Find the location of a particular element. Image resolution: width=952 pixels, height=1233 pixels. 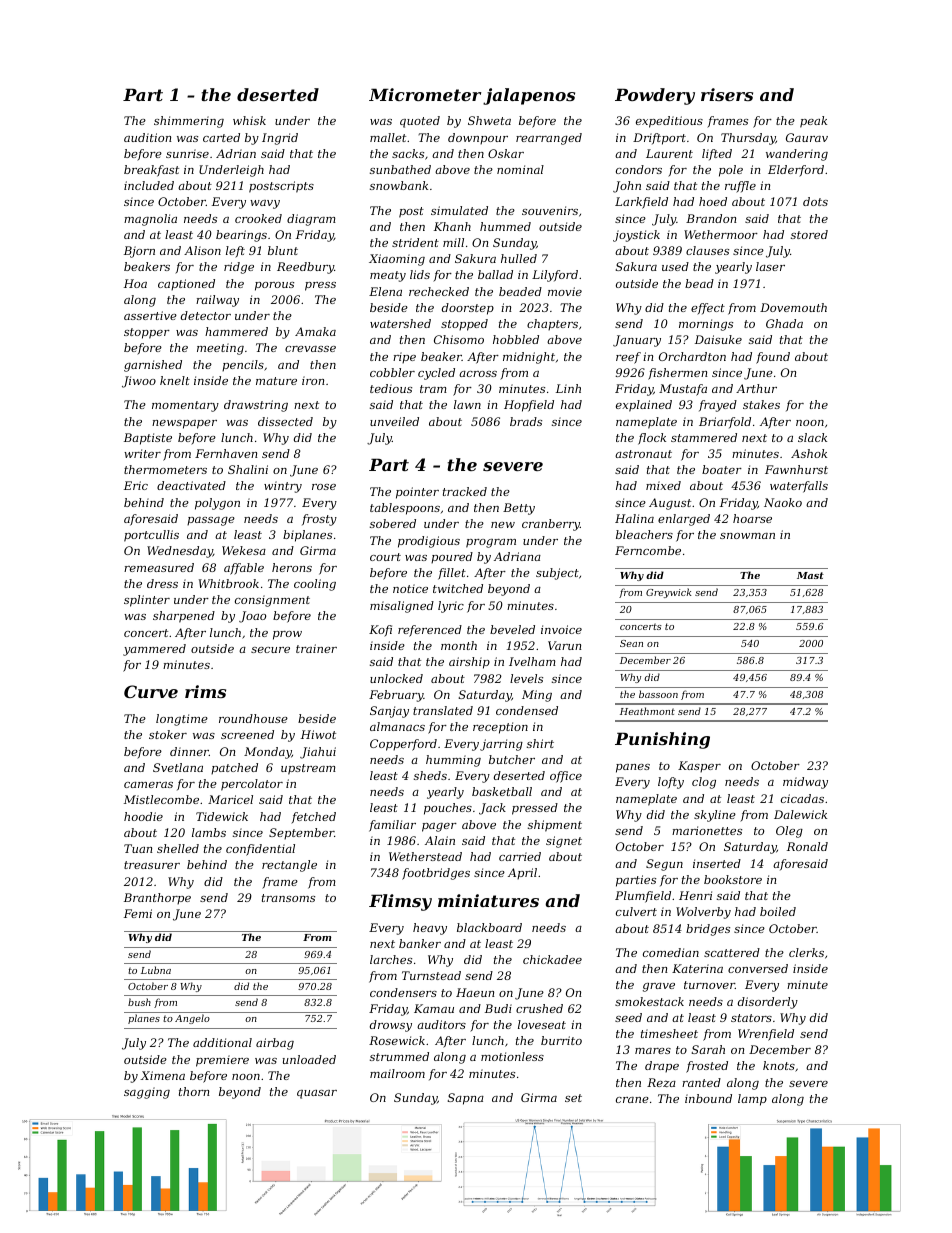

Wekesa is located at coordinates (244, 550).
